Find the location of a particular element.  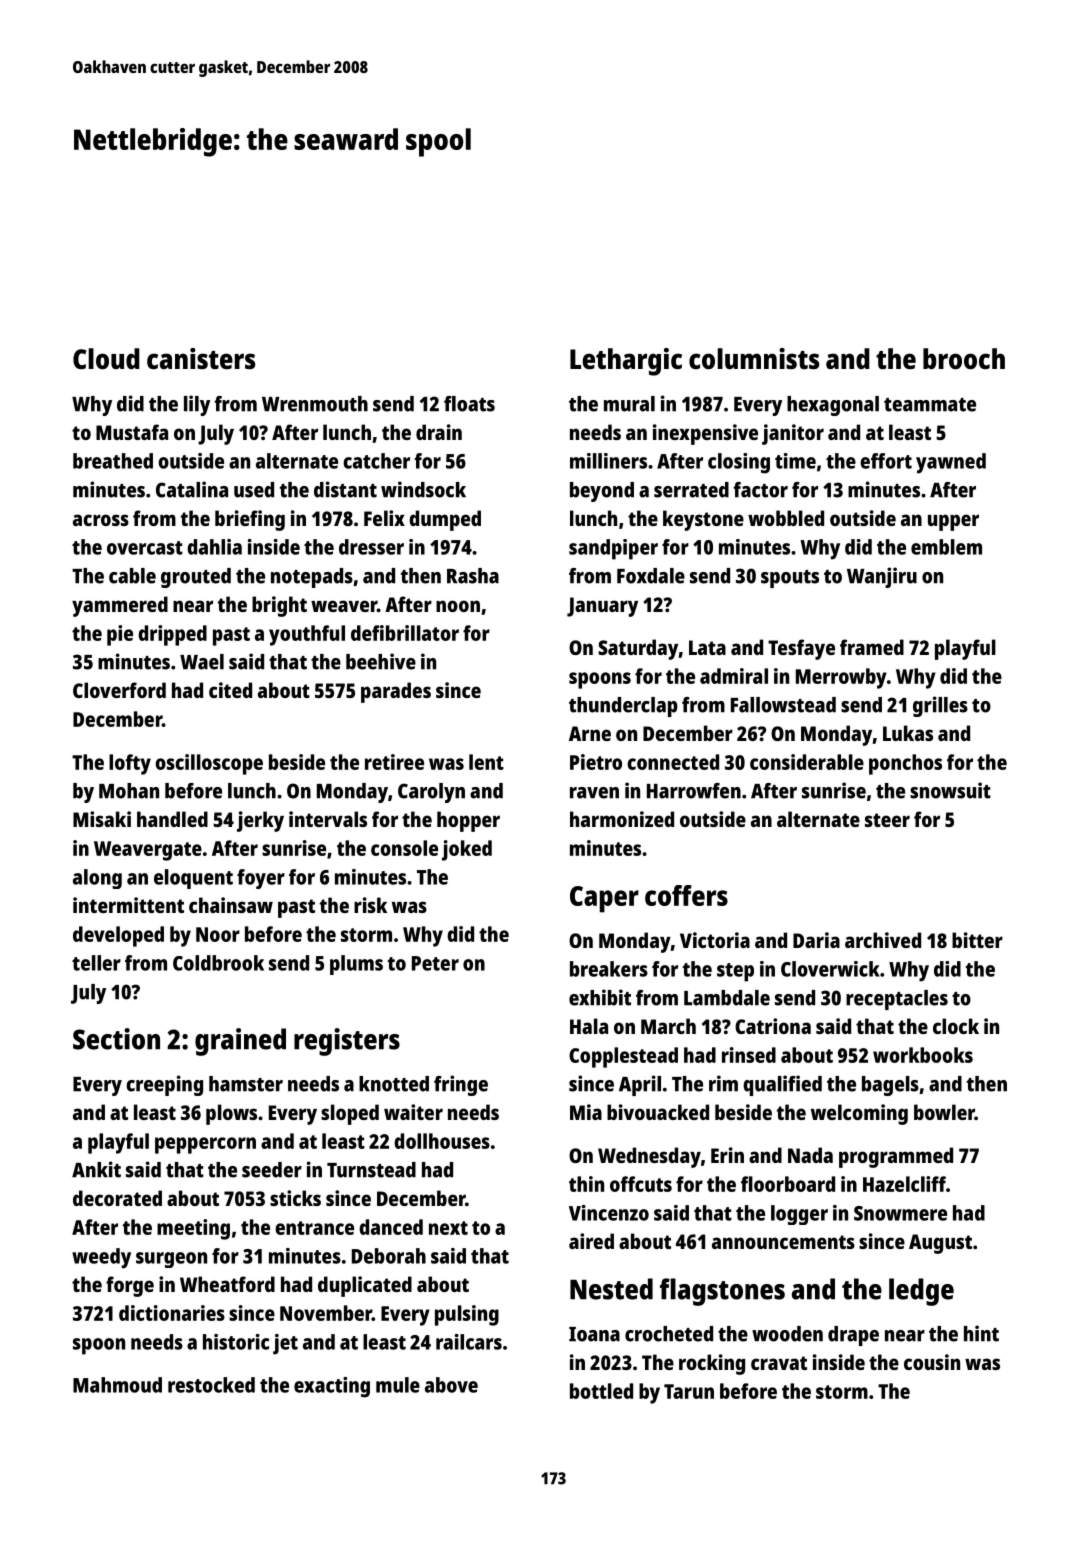

next is located at coordinates (448, 1228).
